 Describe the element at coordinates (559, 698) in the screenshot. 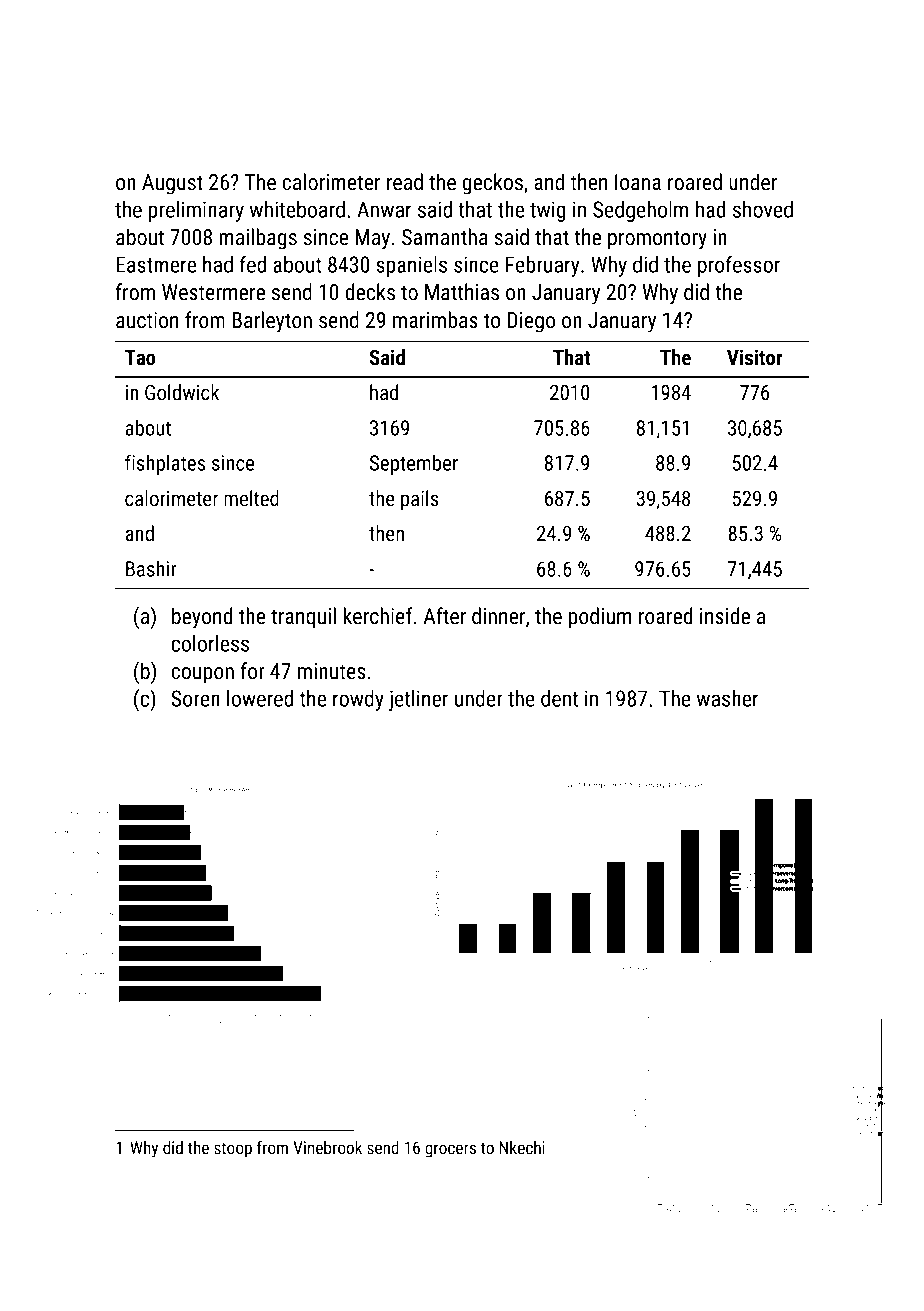

I see `dent` at that location.
